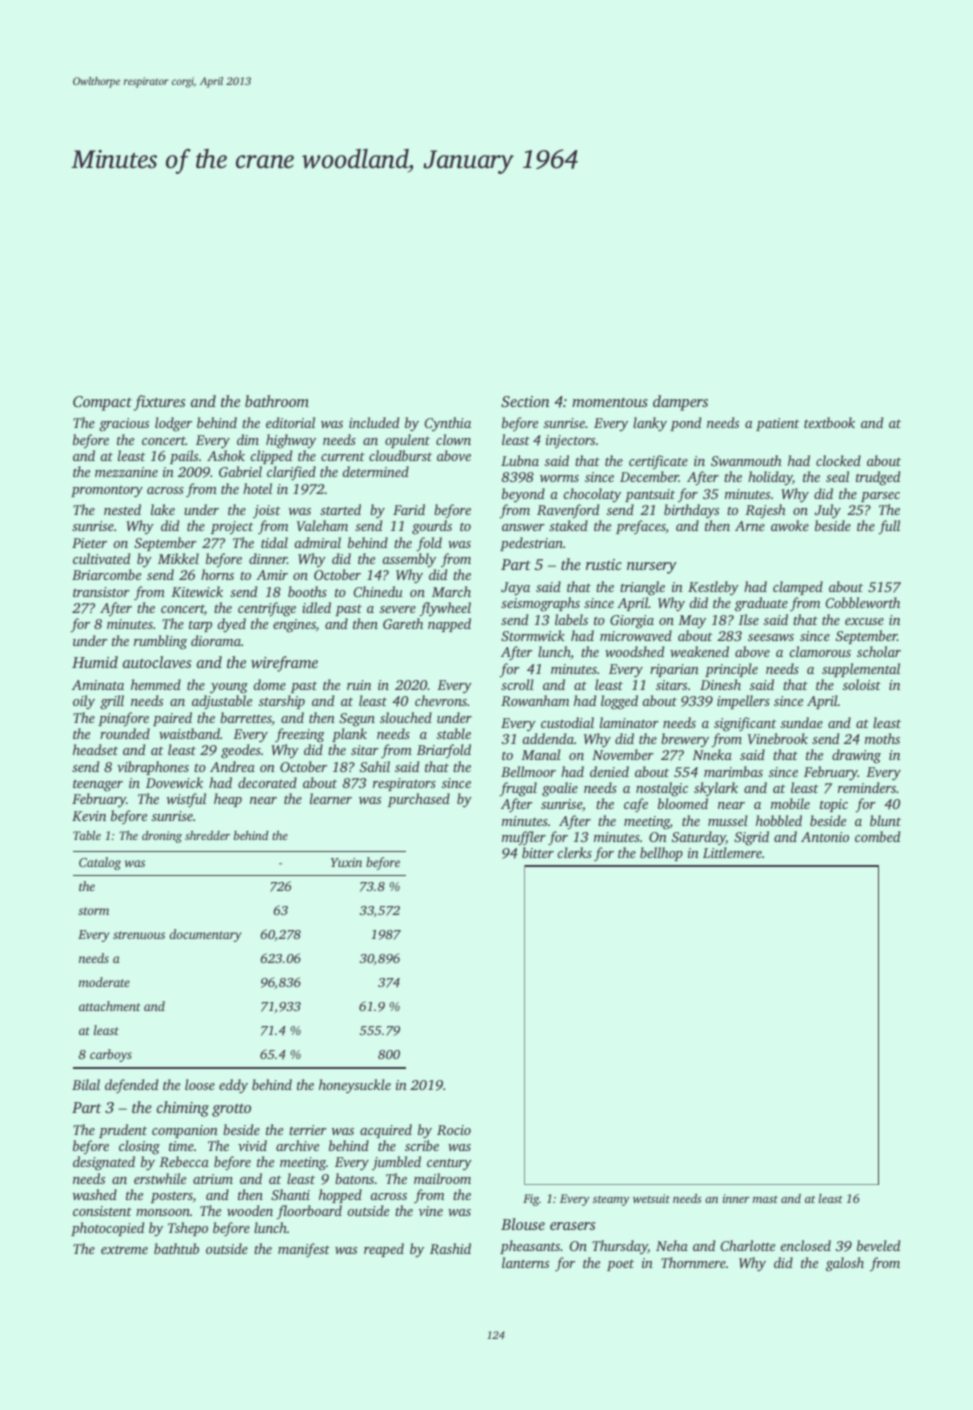  I want to click on Rocio, so click(454, 1130).
